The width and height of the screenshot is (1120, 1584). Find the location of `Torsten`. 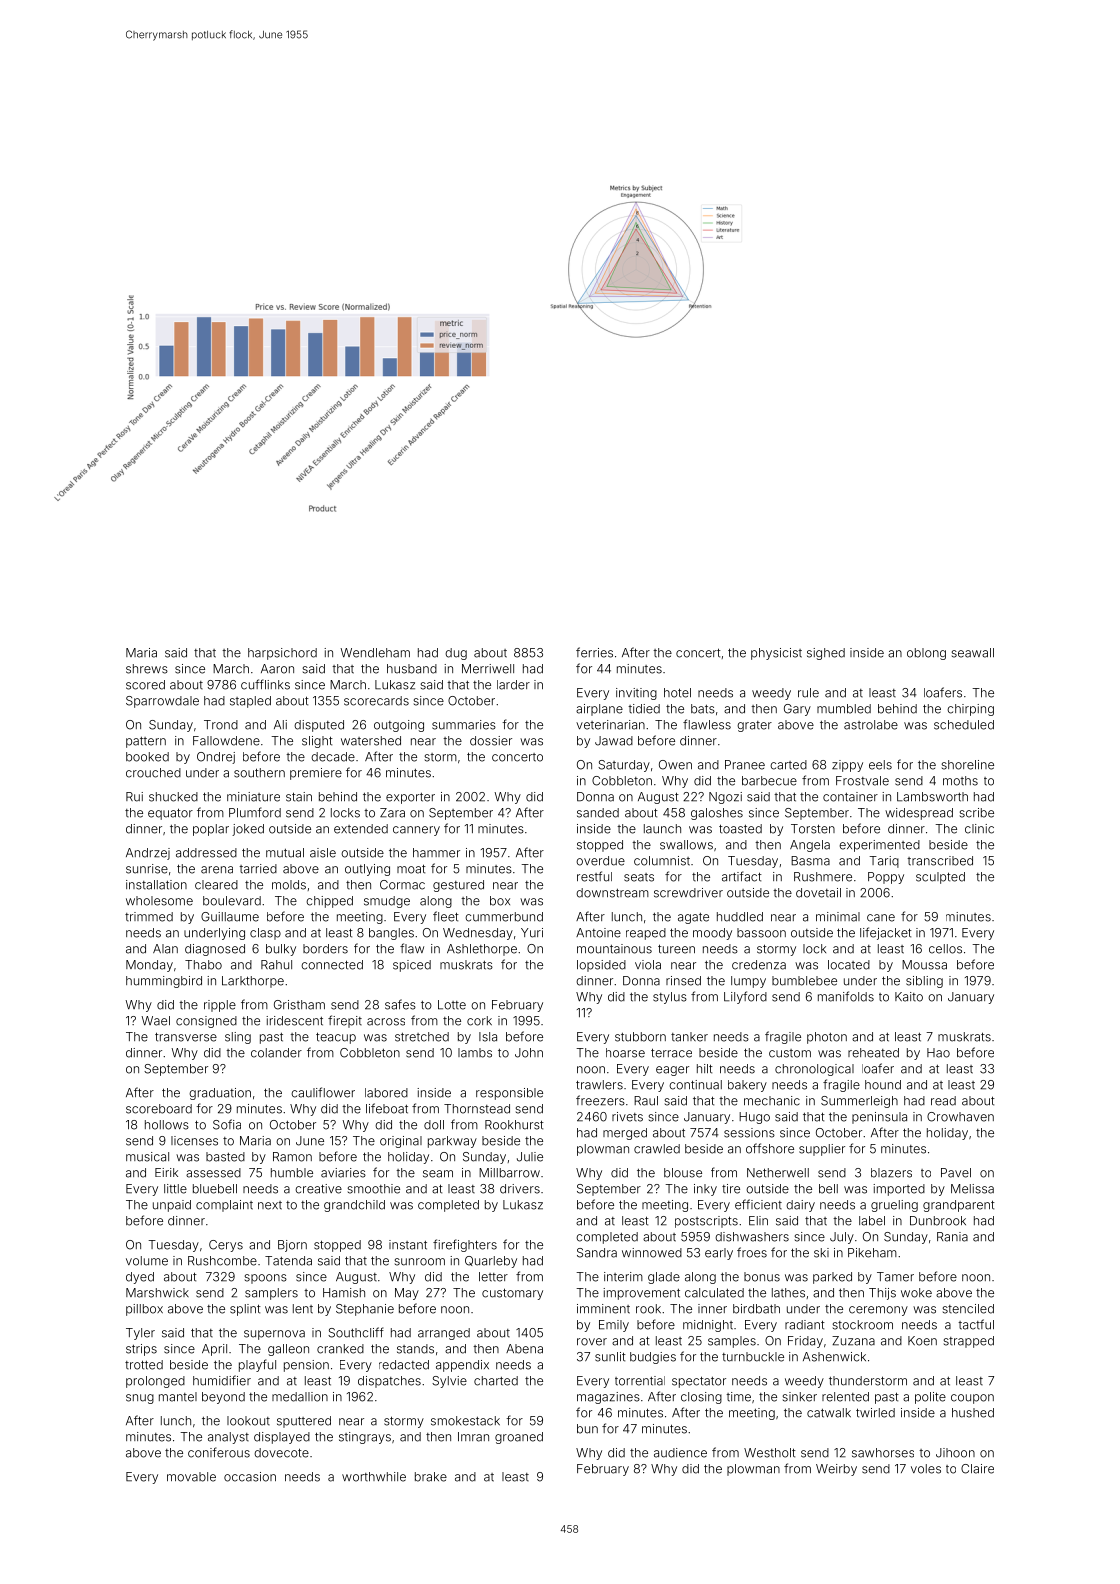

Torsten is located at coordinates (813, 829).
